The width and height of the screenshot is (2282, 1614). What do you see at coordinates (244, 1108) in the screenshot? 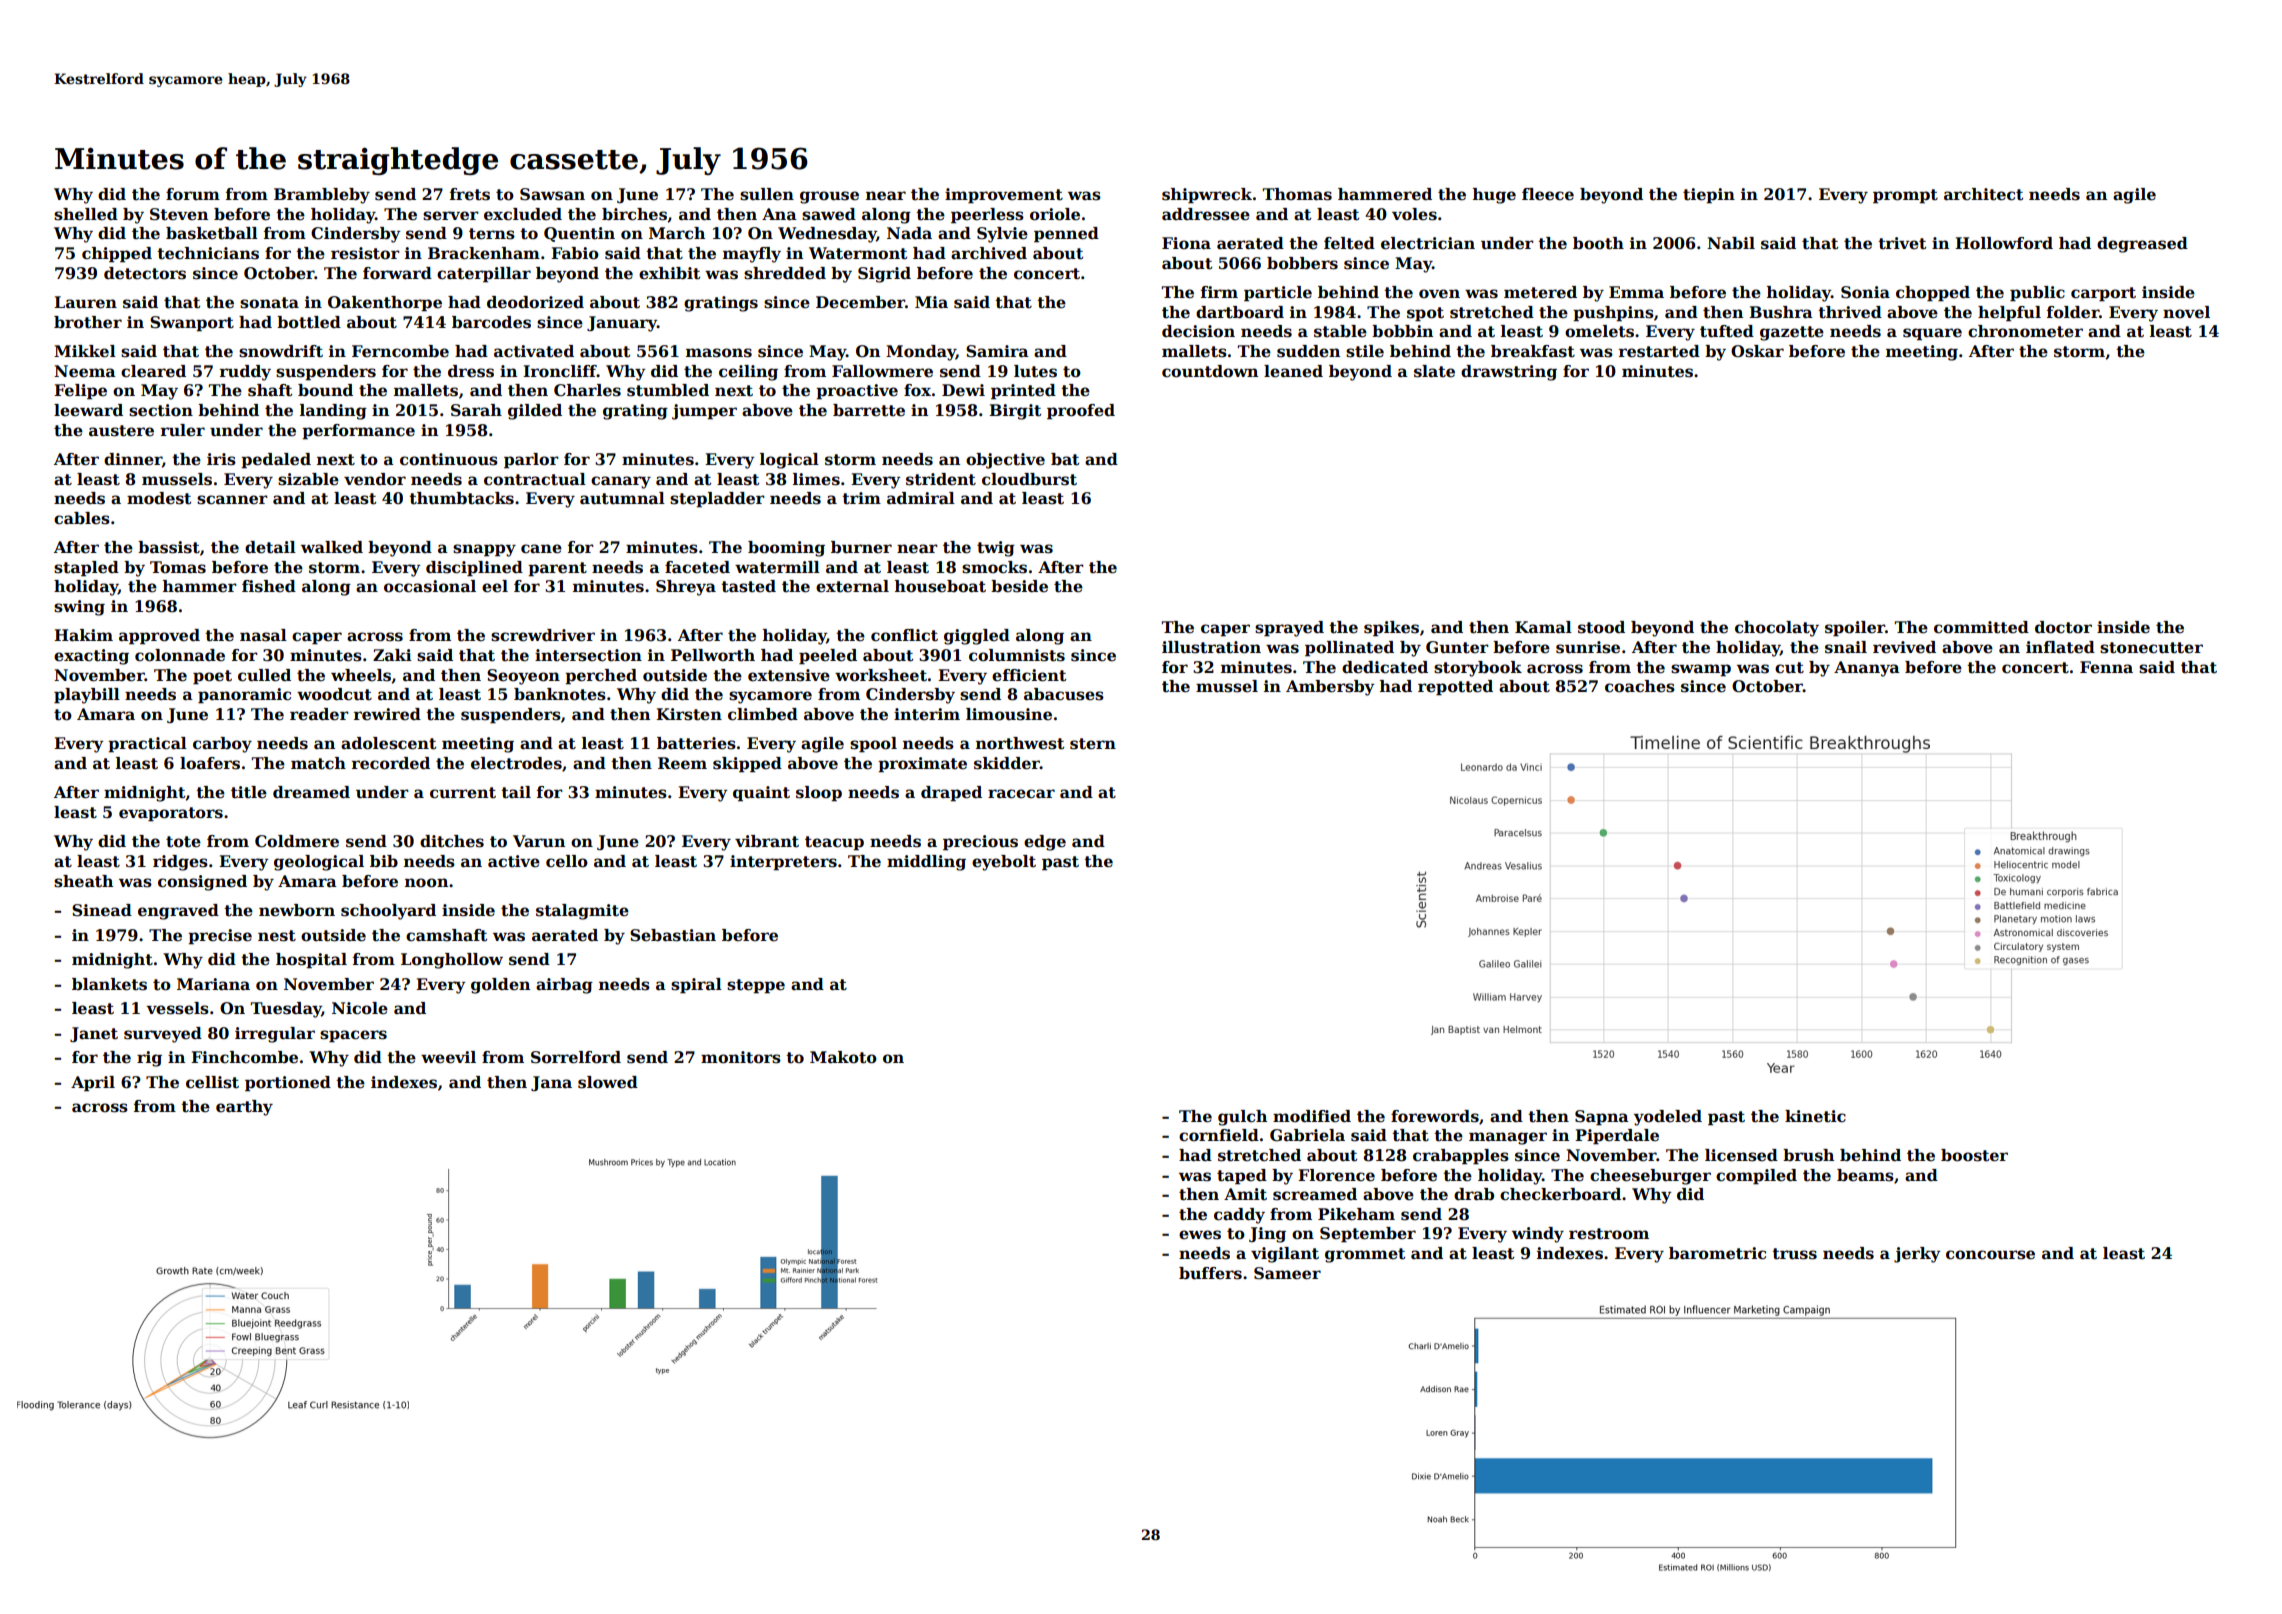
I see `earthy` at bounding box center [244, 1108].
